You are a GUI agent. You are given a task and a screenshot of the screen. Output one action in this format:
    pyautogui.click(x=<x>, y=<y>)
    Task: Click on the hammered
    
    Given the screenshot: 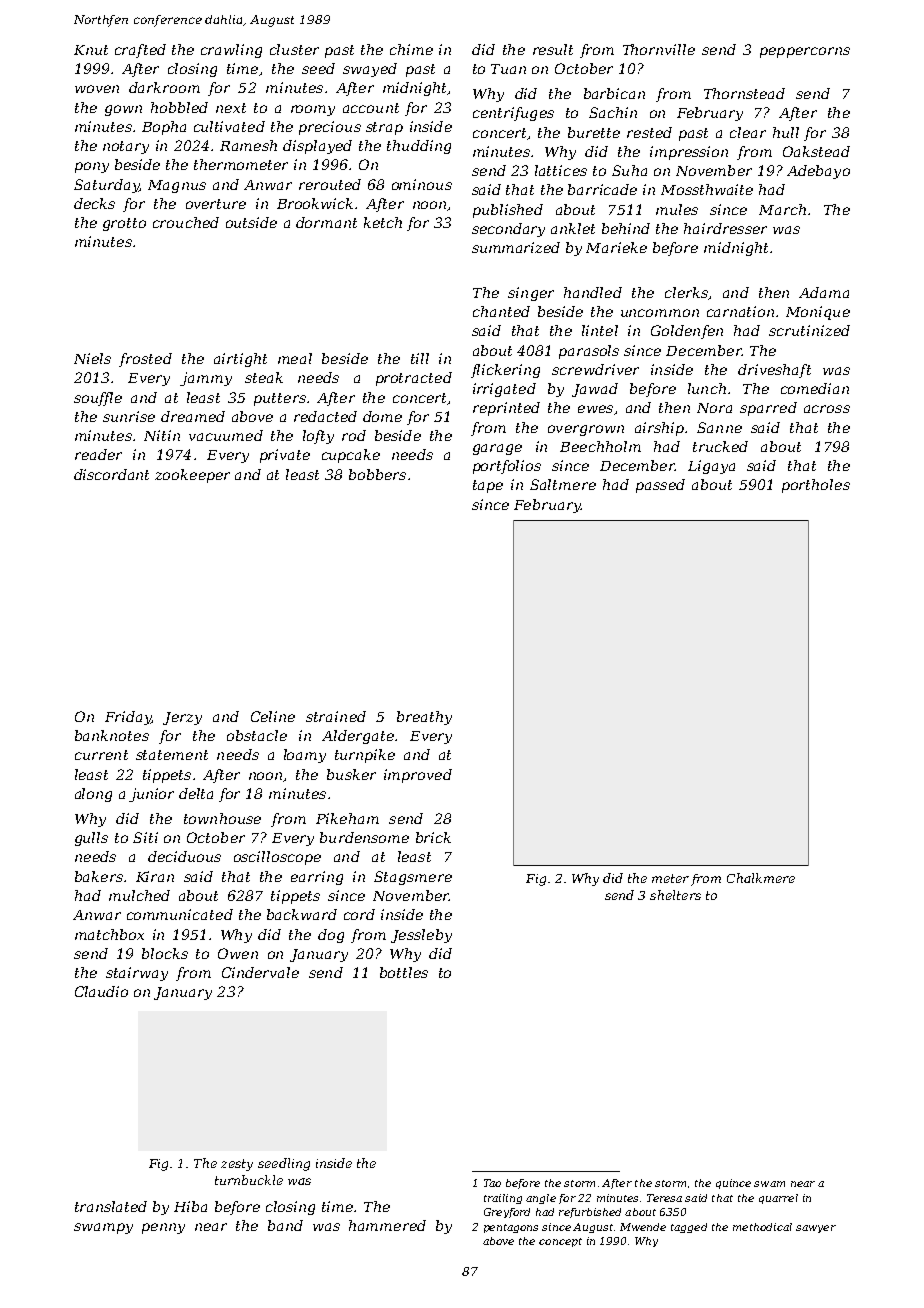 What is the action you would take?
    pyautogui.click(x=387, y=1225)
